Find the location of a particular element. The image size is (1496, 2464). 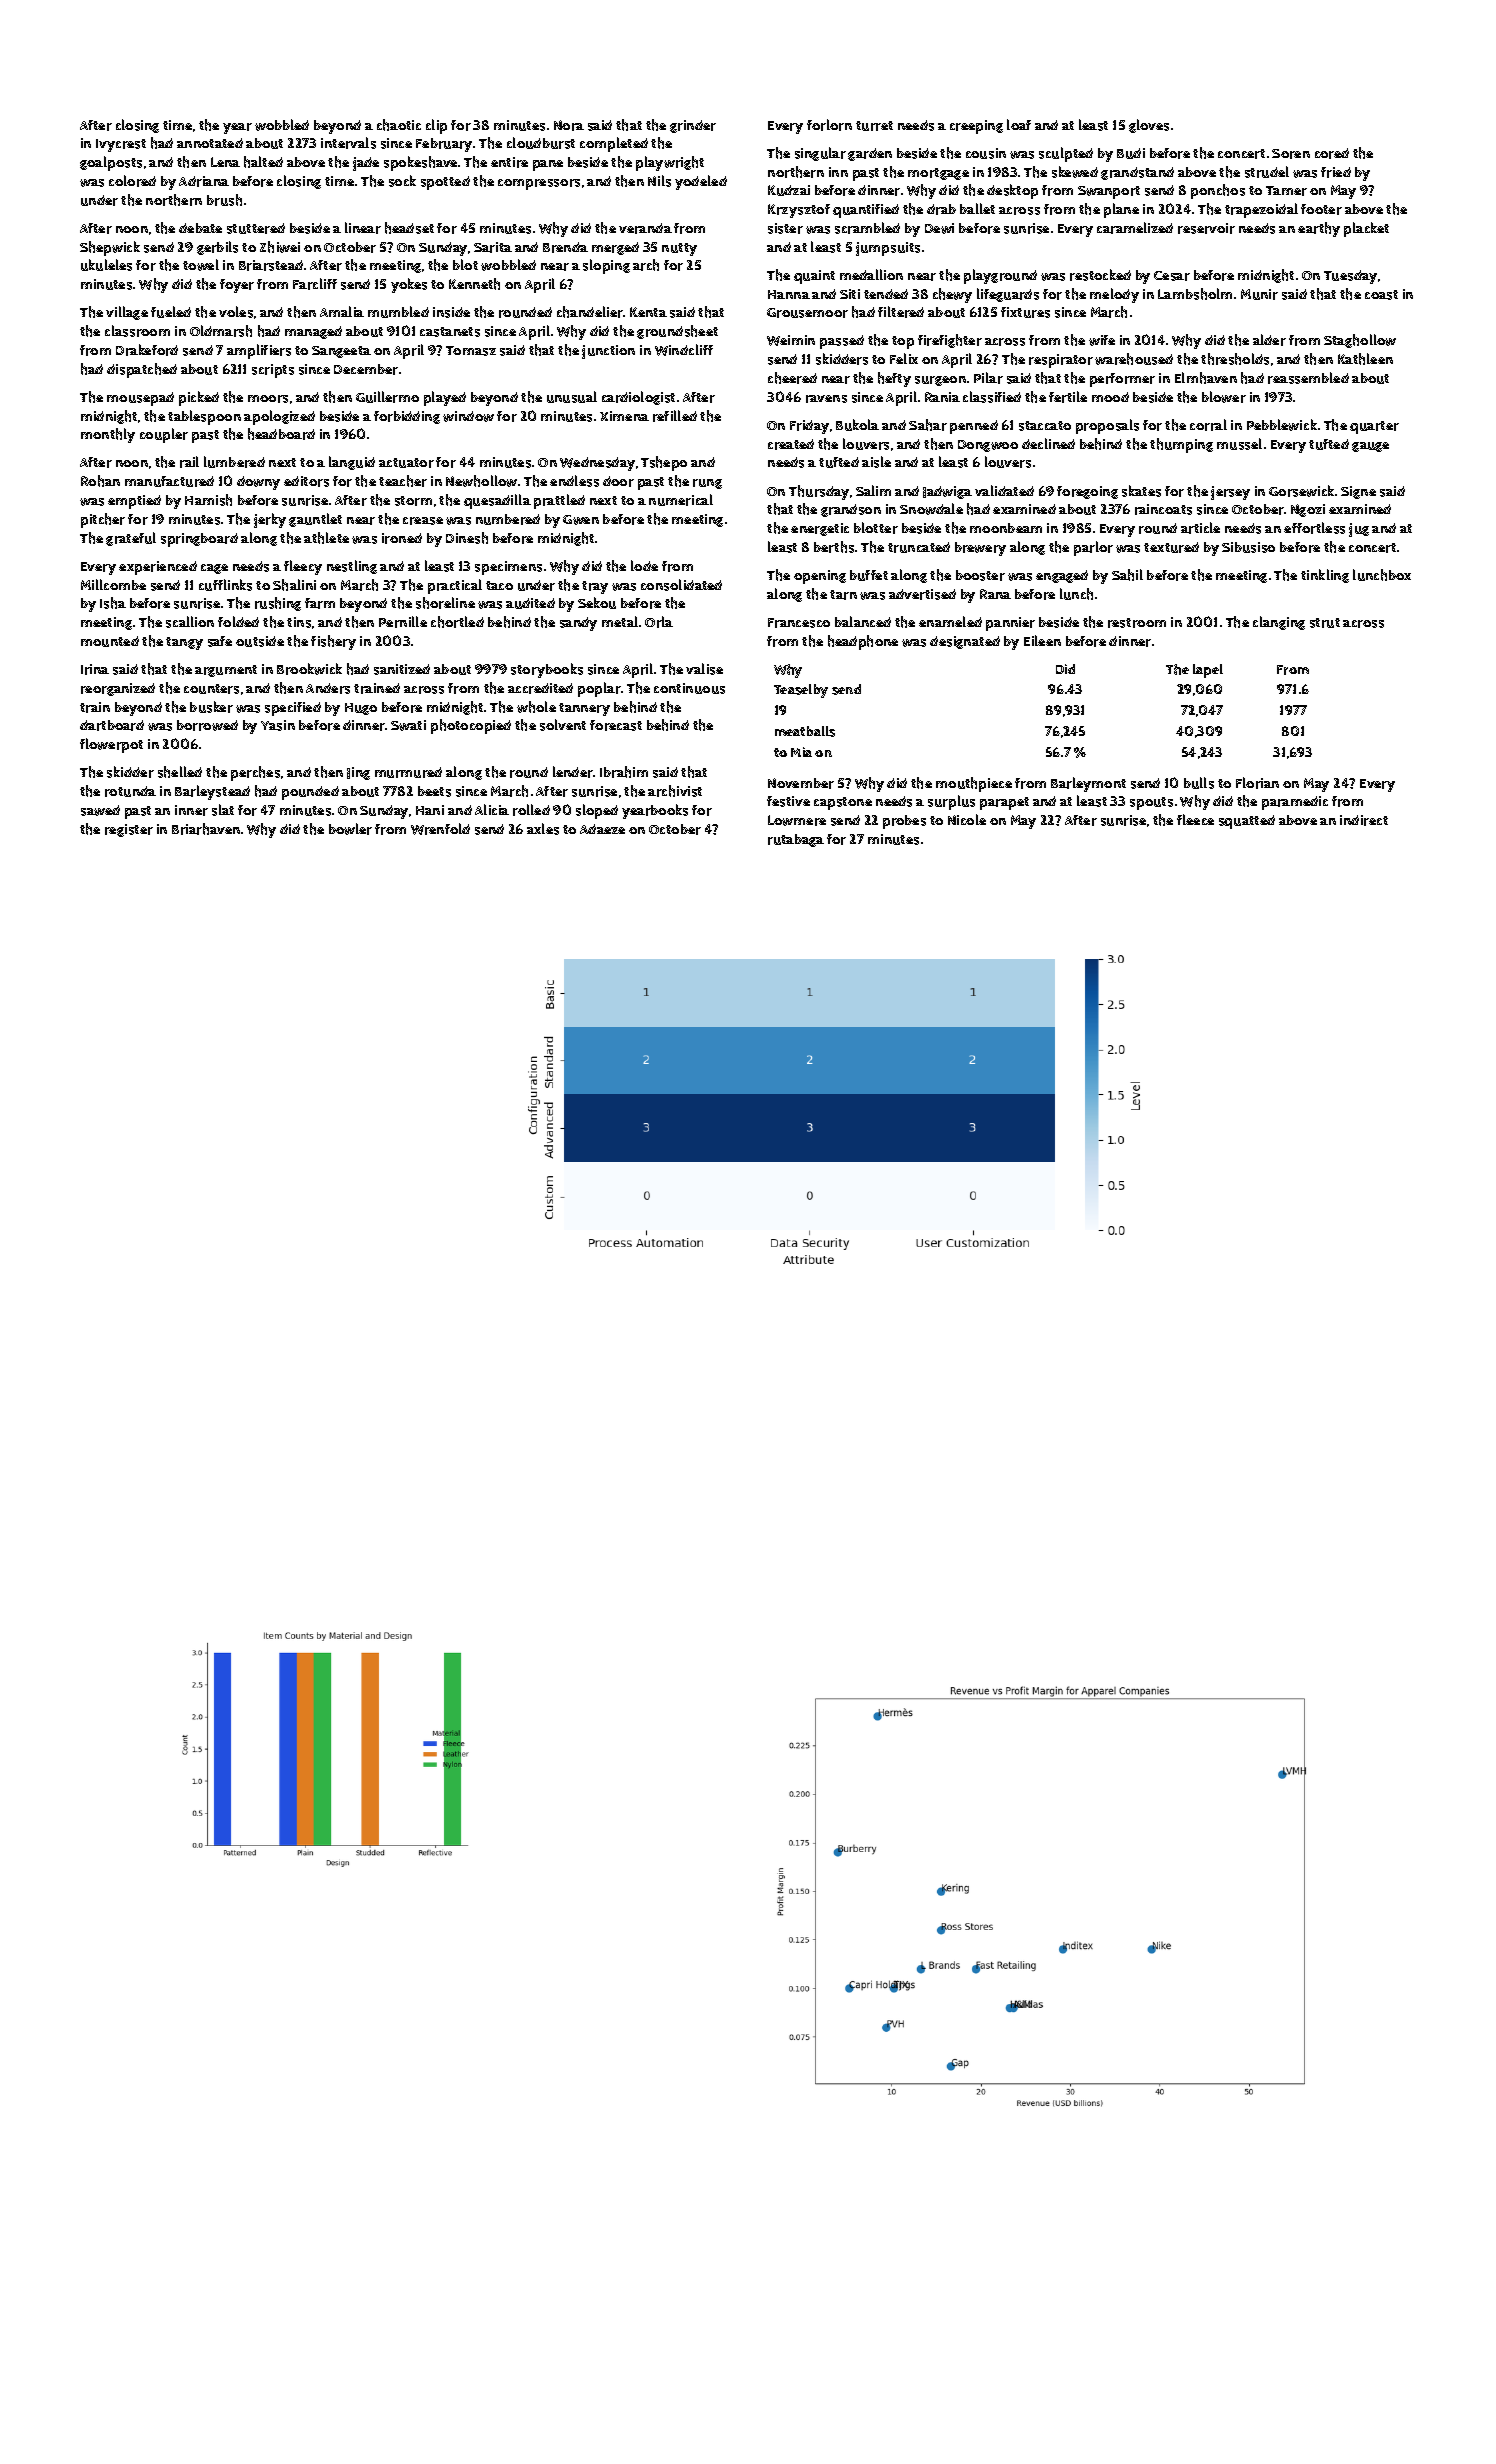

Pernille is located at coordinates (403, 622).
